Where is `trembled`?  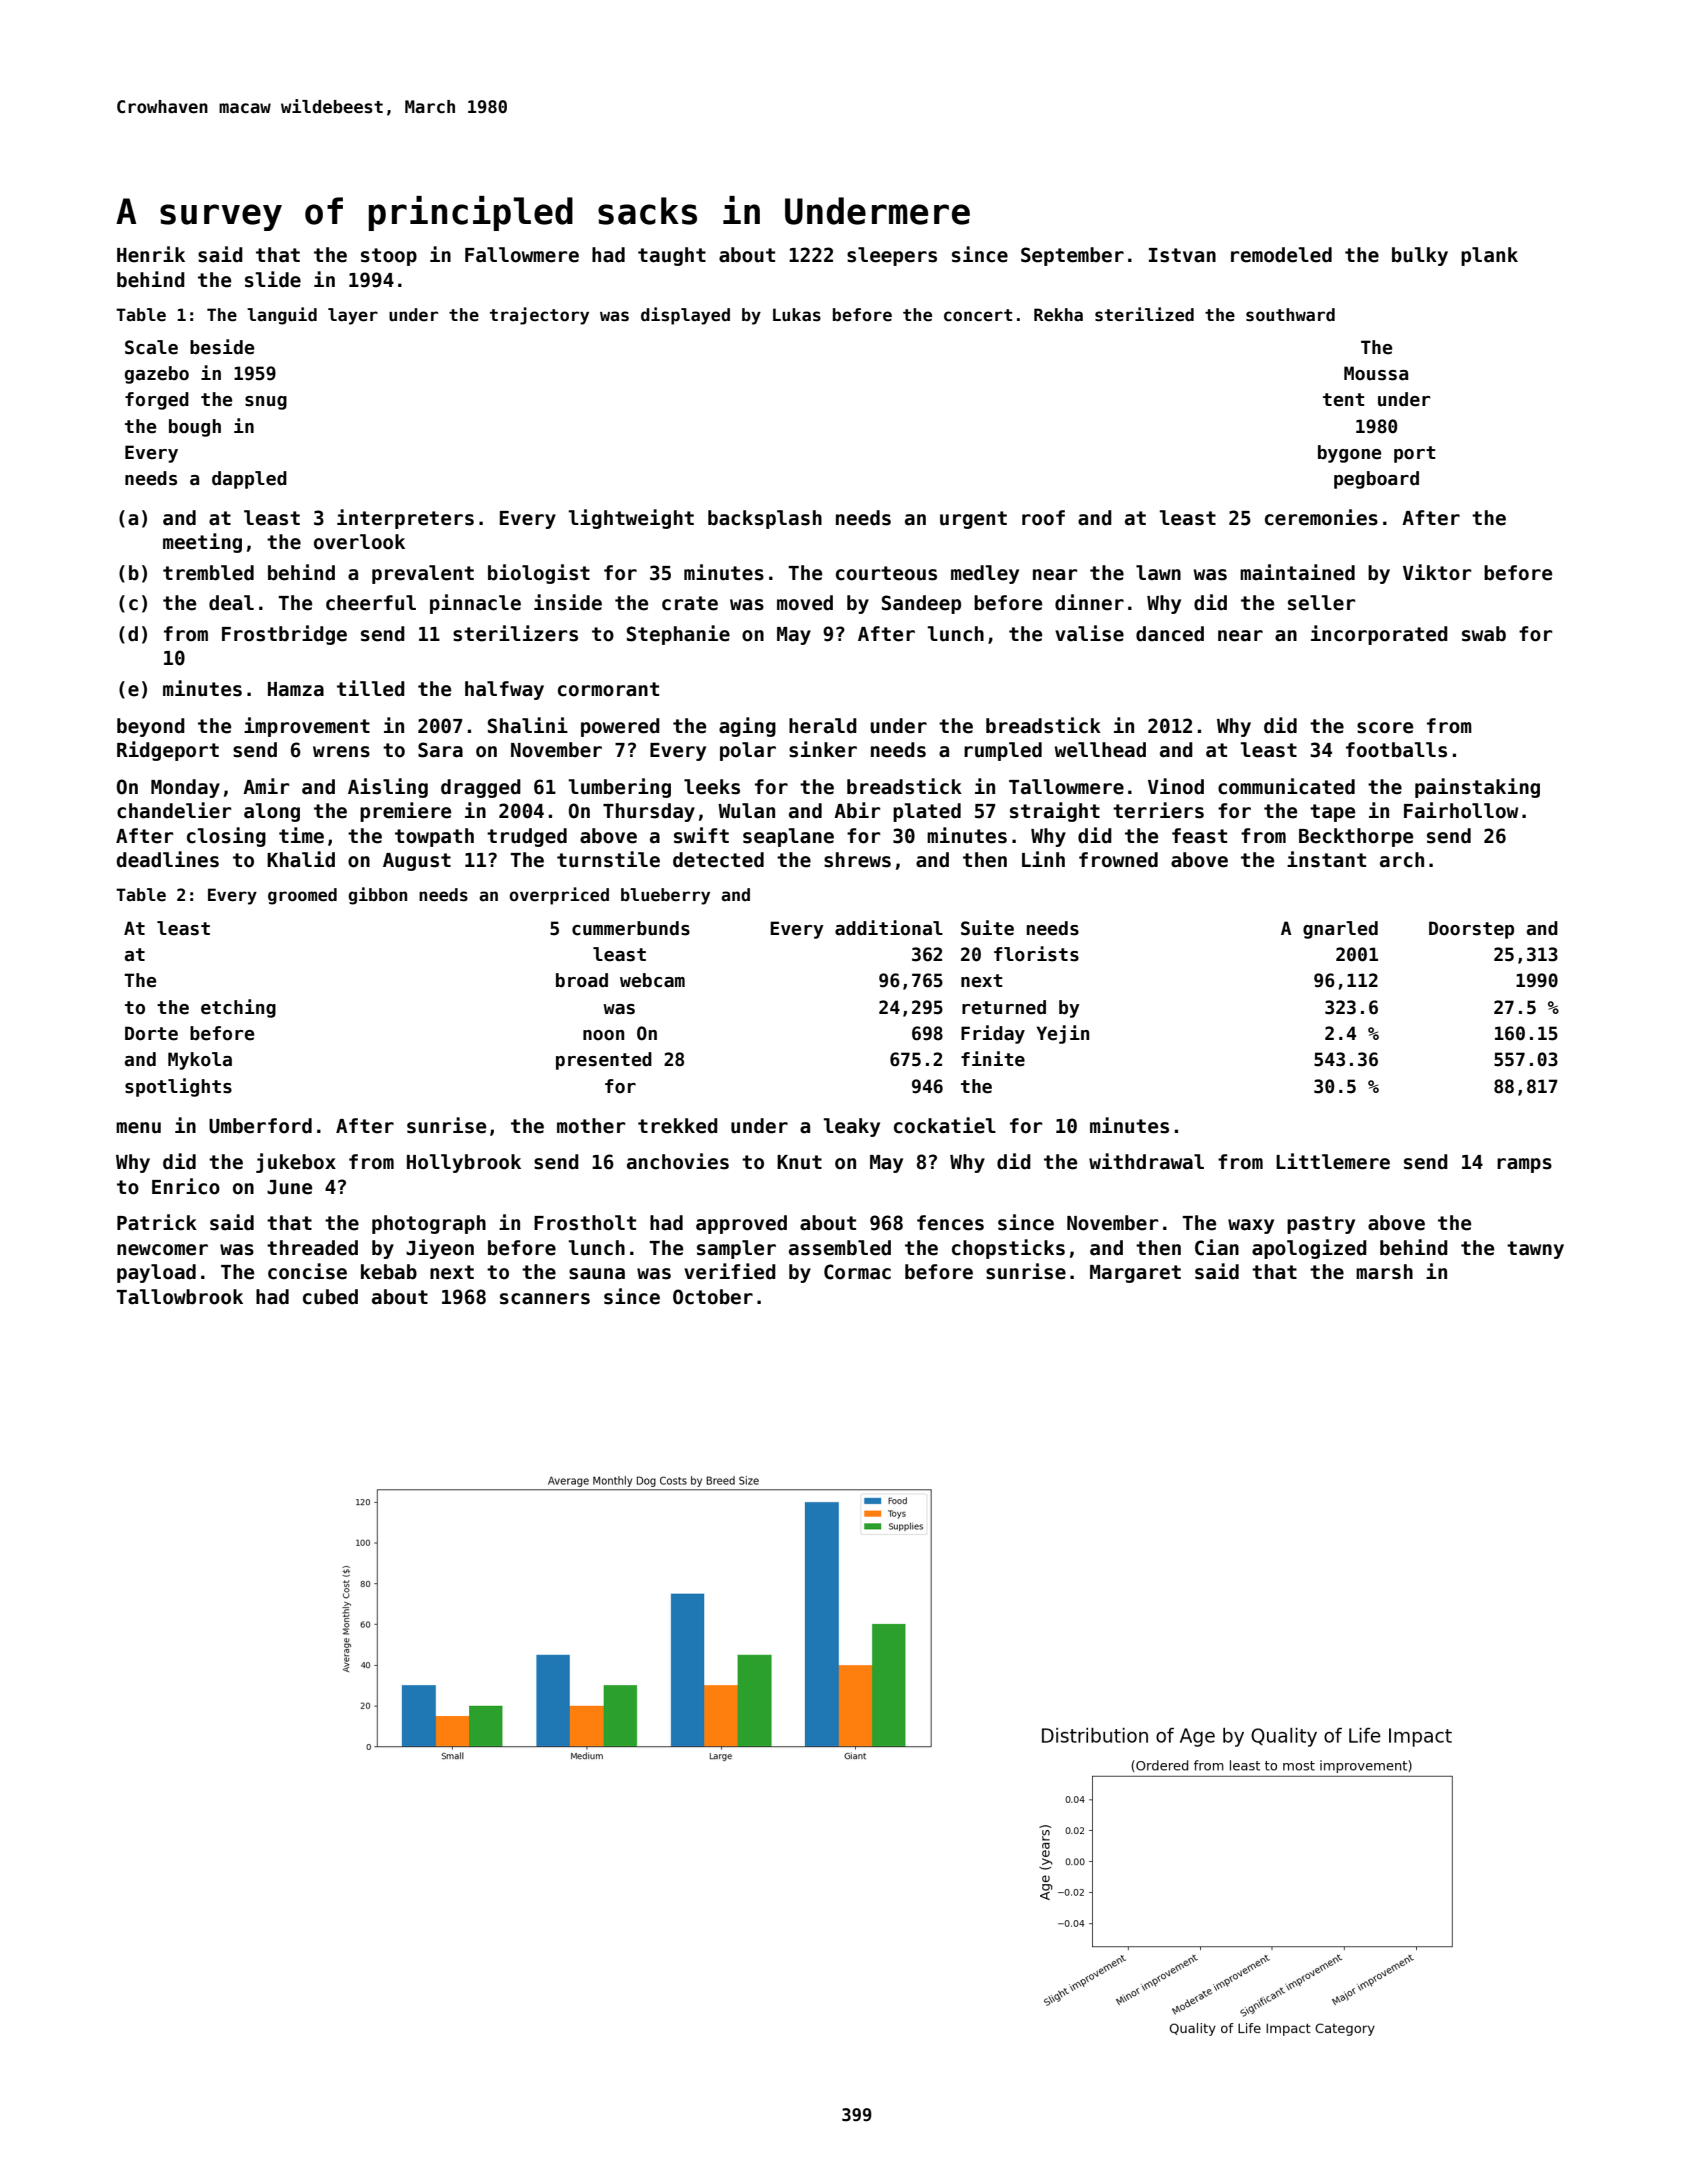
trembled is located at coordinates (208, 573).
